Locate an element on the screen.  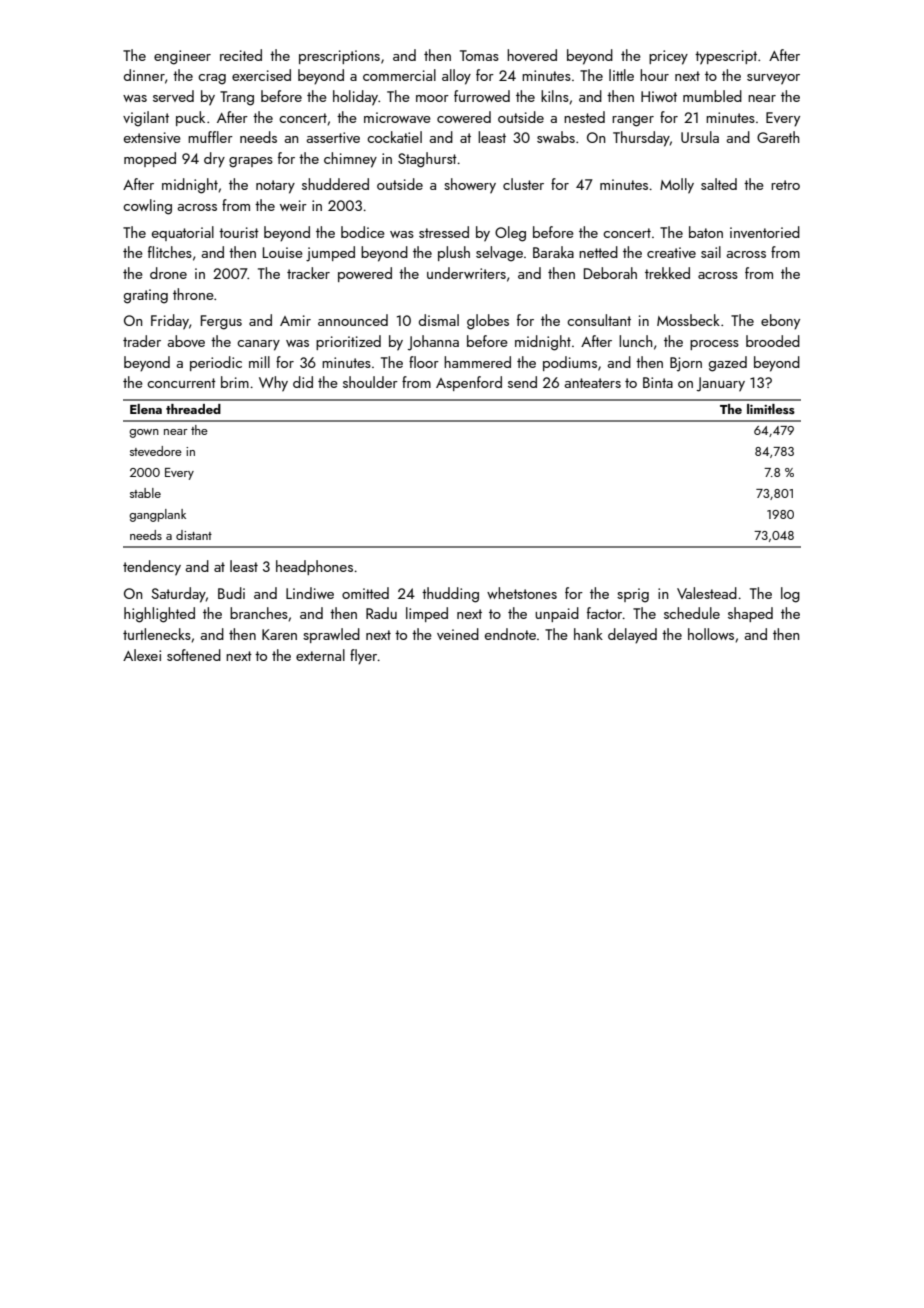
Binta is located at coordinates (658, 382).
